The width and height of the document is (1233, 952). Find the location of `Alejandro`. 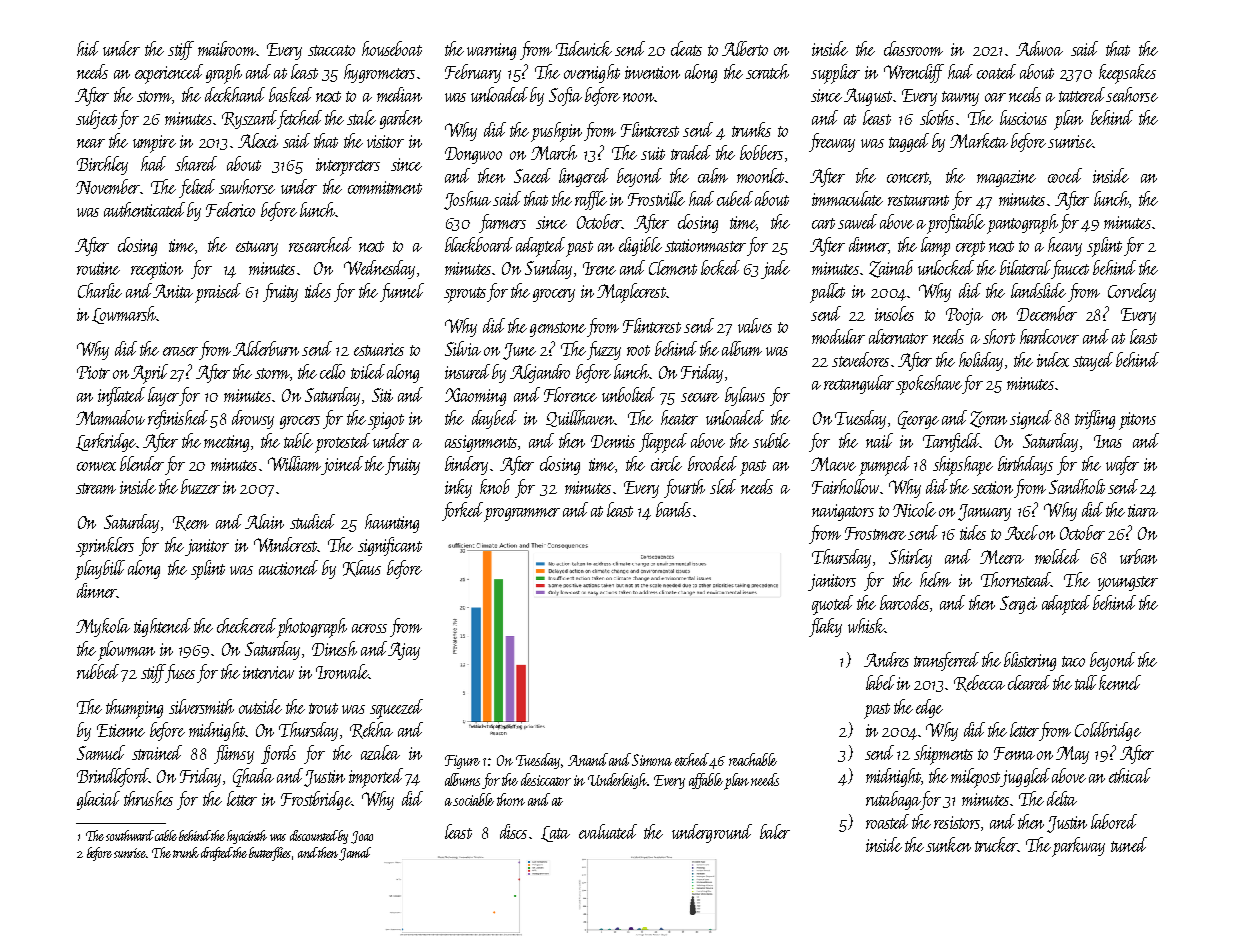

Alejandro is located at coordinates (540, 373).
